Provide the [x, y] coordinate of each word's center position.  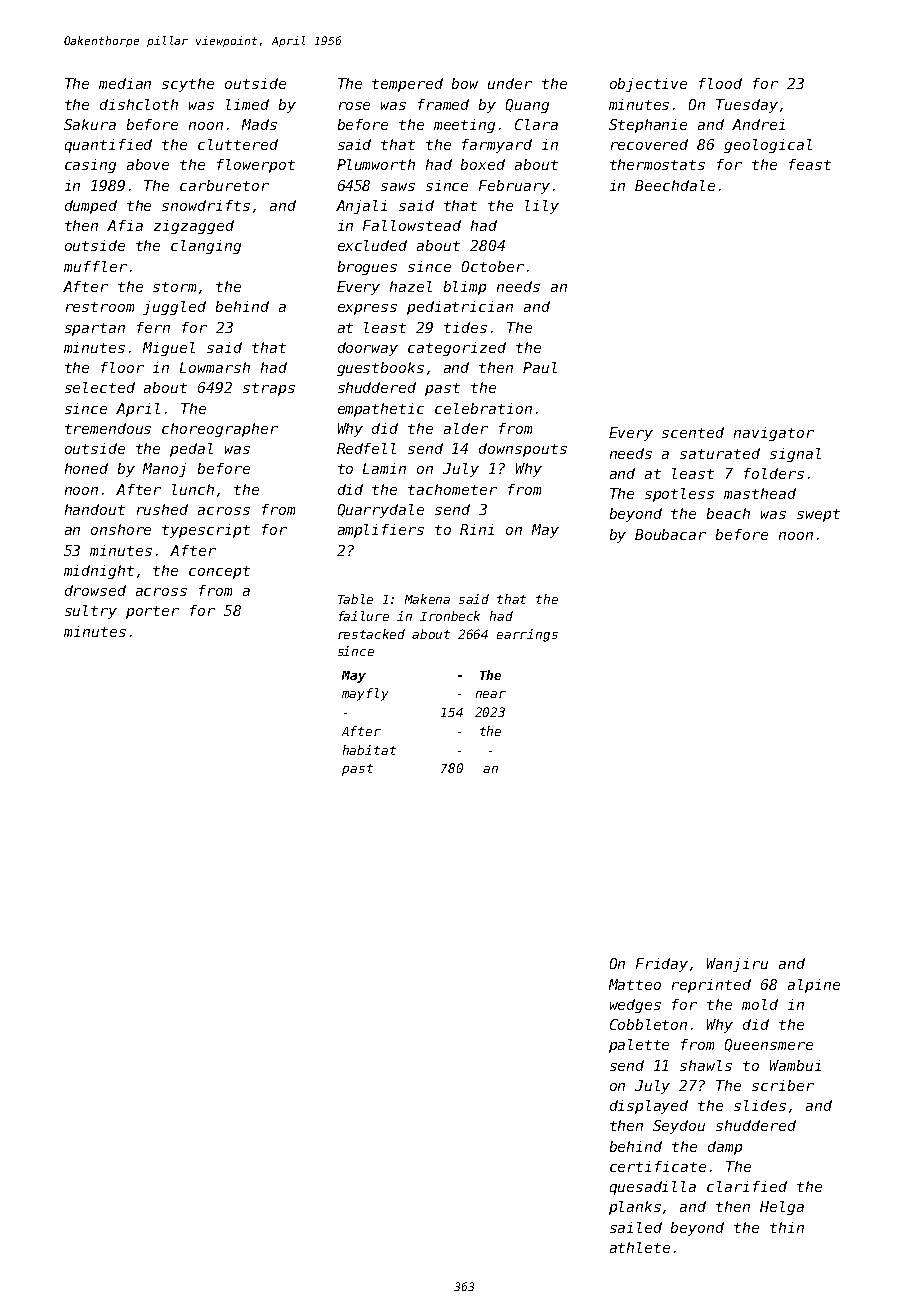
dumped [91, 207]
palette [639, 1046]
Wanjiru [737, 965]
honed [86, 468]
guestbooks [380, 369]
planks [635, 1208]
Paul [540, 367]
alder [466, 428]
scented [693, 432]
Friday [662, 965]
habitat [369, 750]
